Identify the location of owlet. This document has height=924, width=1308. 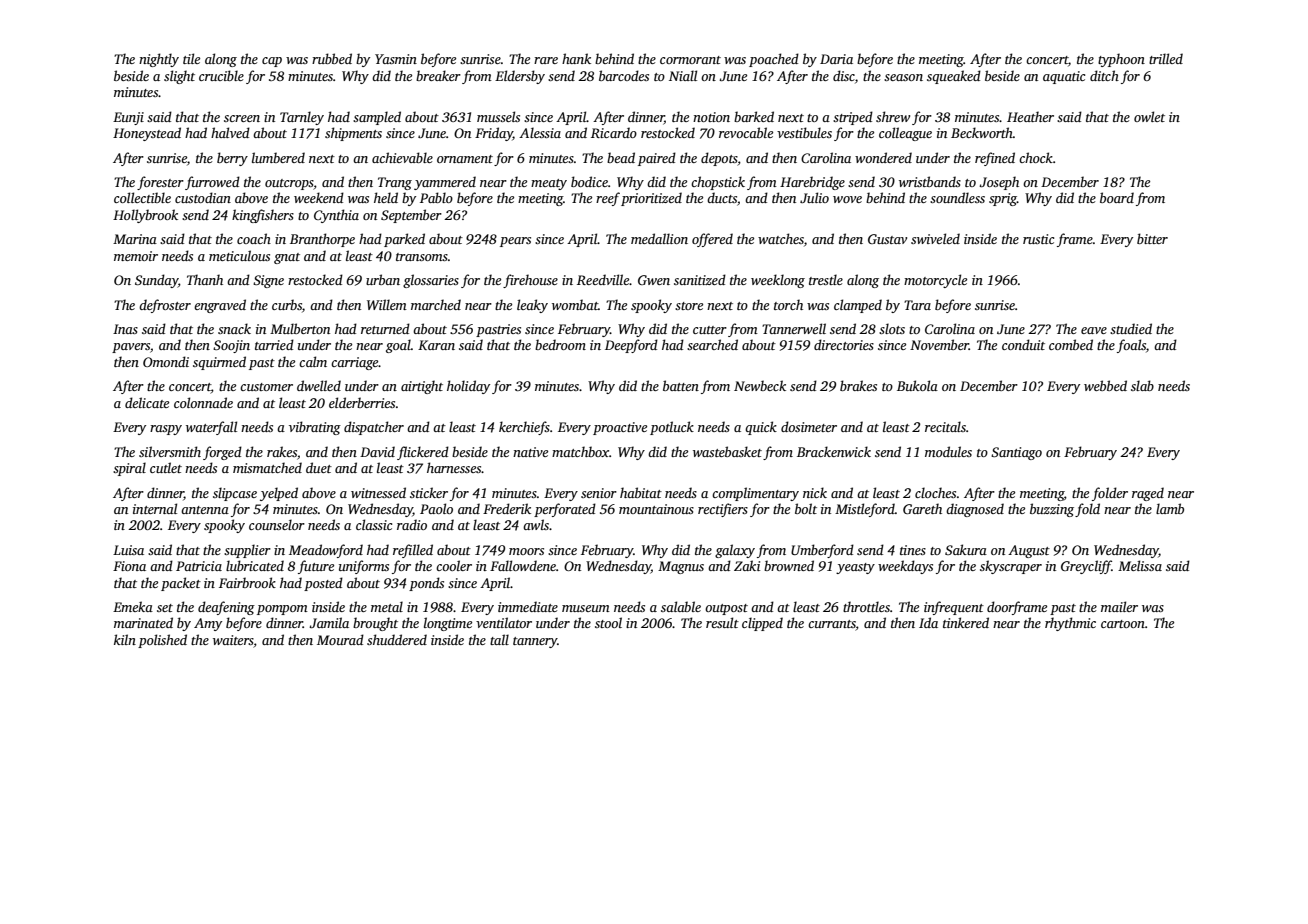
(1149, 116).
